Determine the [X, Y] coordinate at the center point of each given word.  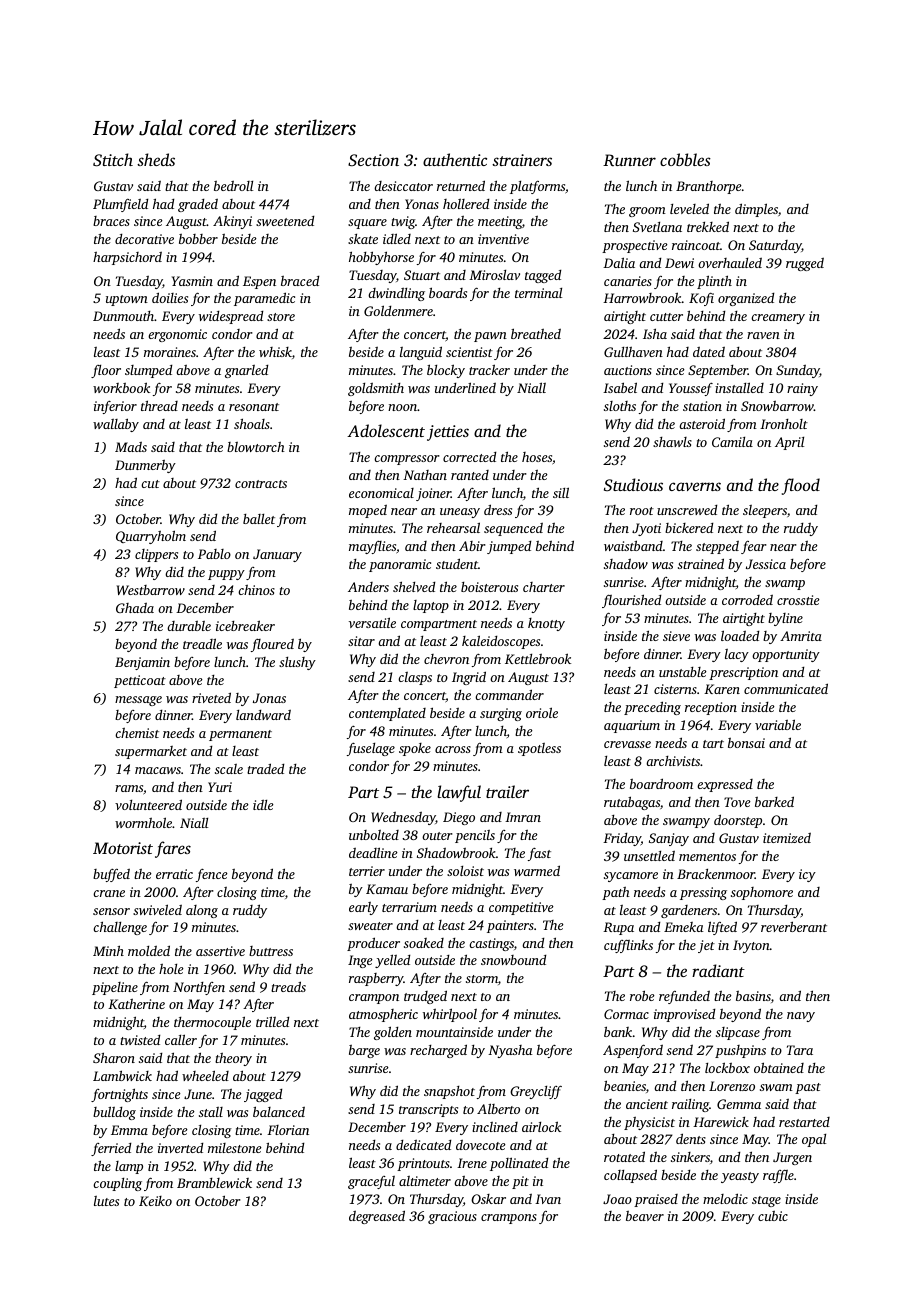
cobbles [685, 159]
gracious [452, 1217]
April [789, 443]
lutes [106, 1201]
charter [544, 587]
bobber [198, 239]
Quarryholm [151, 537]
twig [403, 222]
